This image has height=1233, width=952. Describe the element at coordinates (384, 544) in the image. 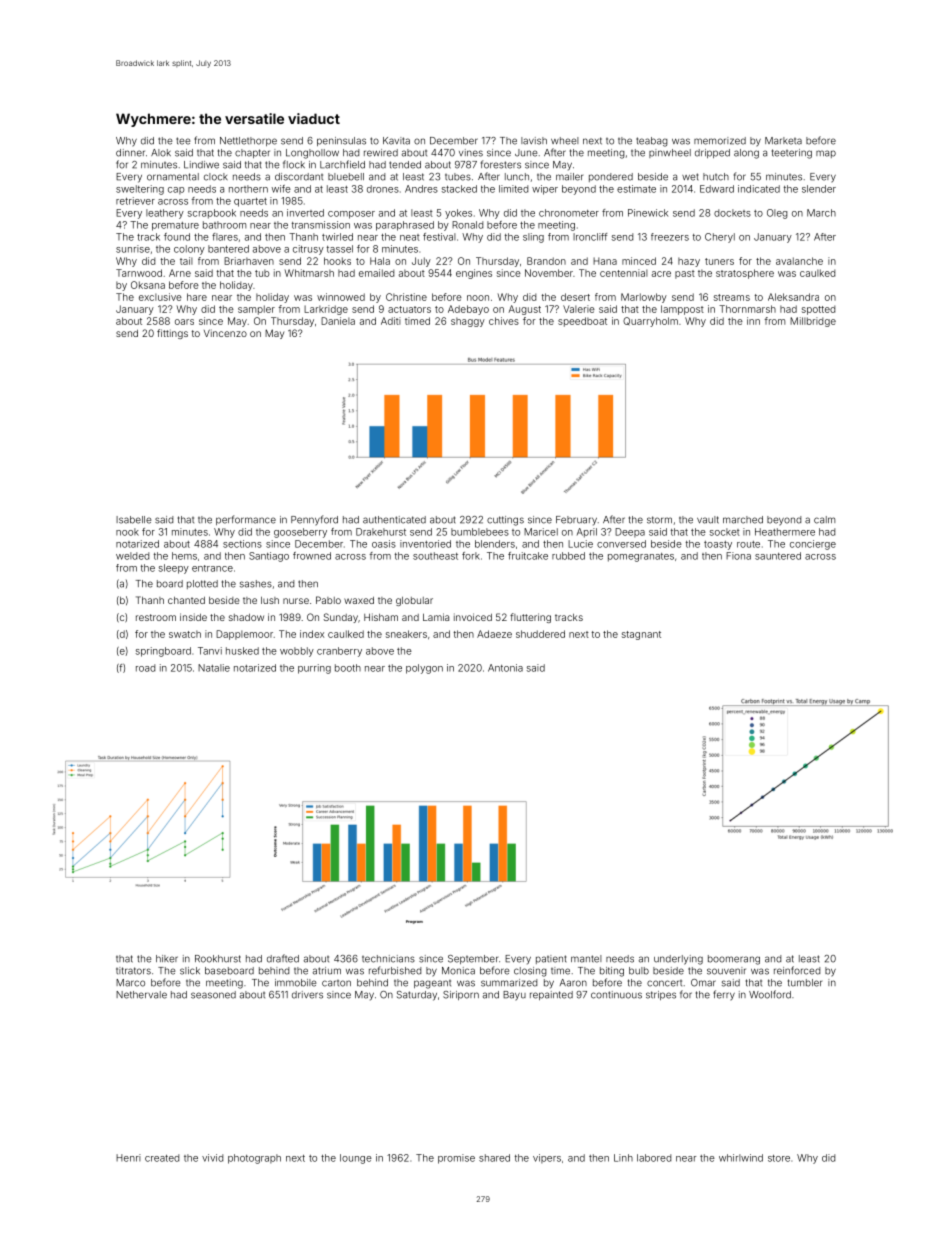

I see `oasis` at that location.
